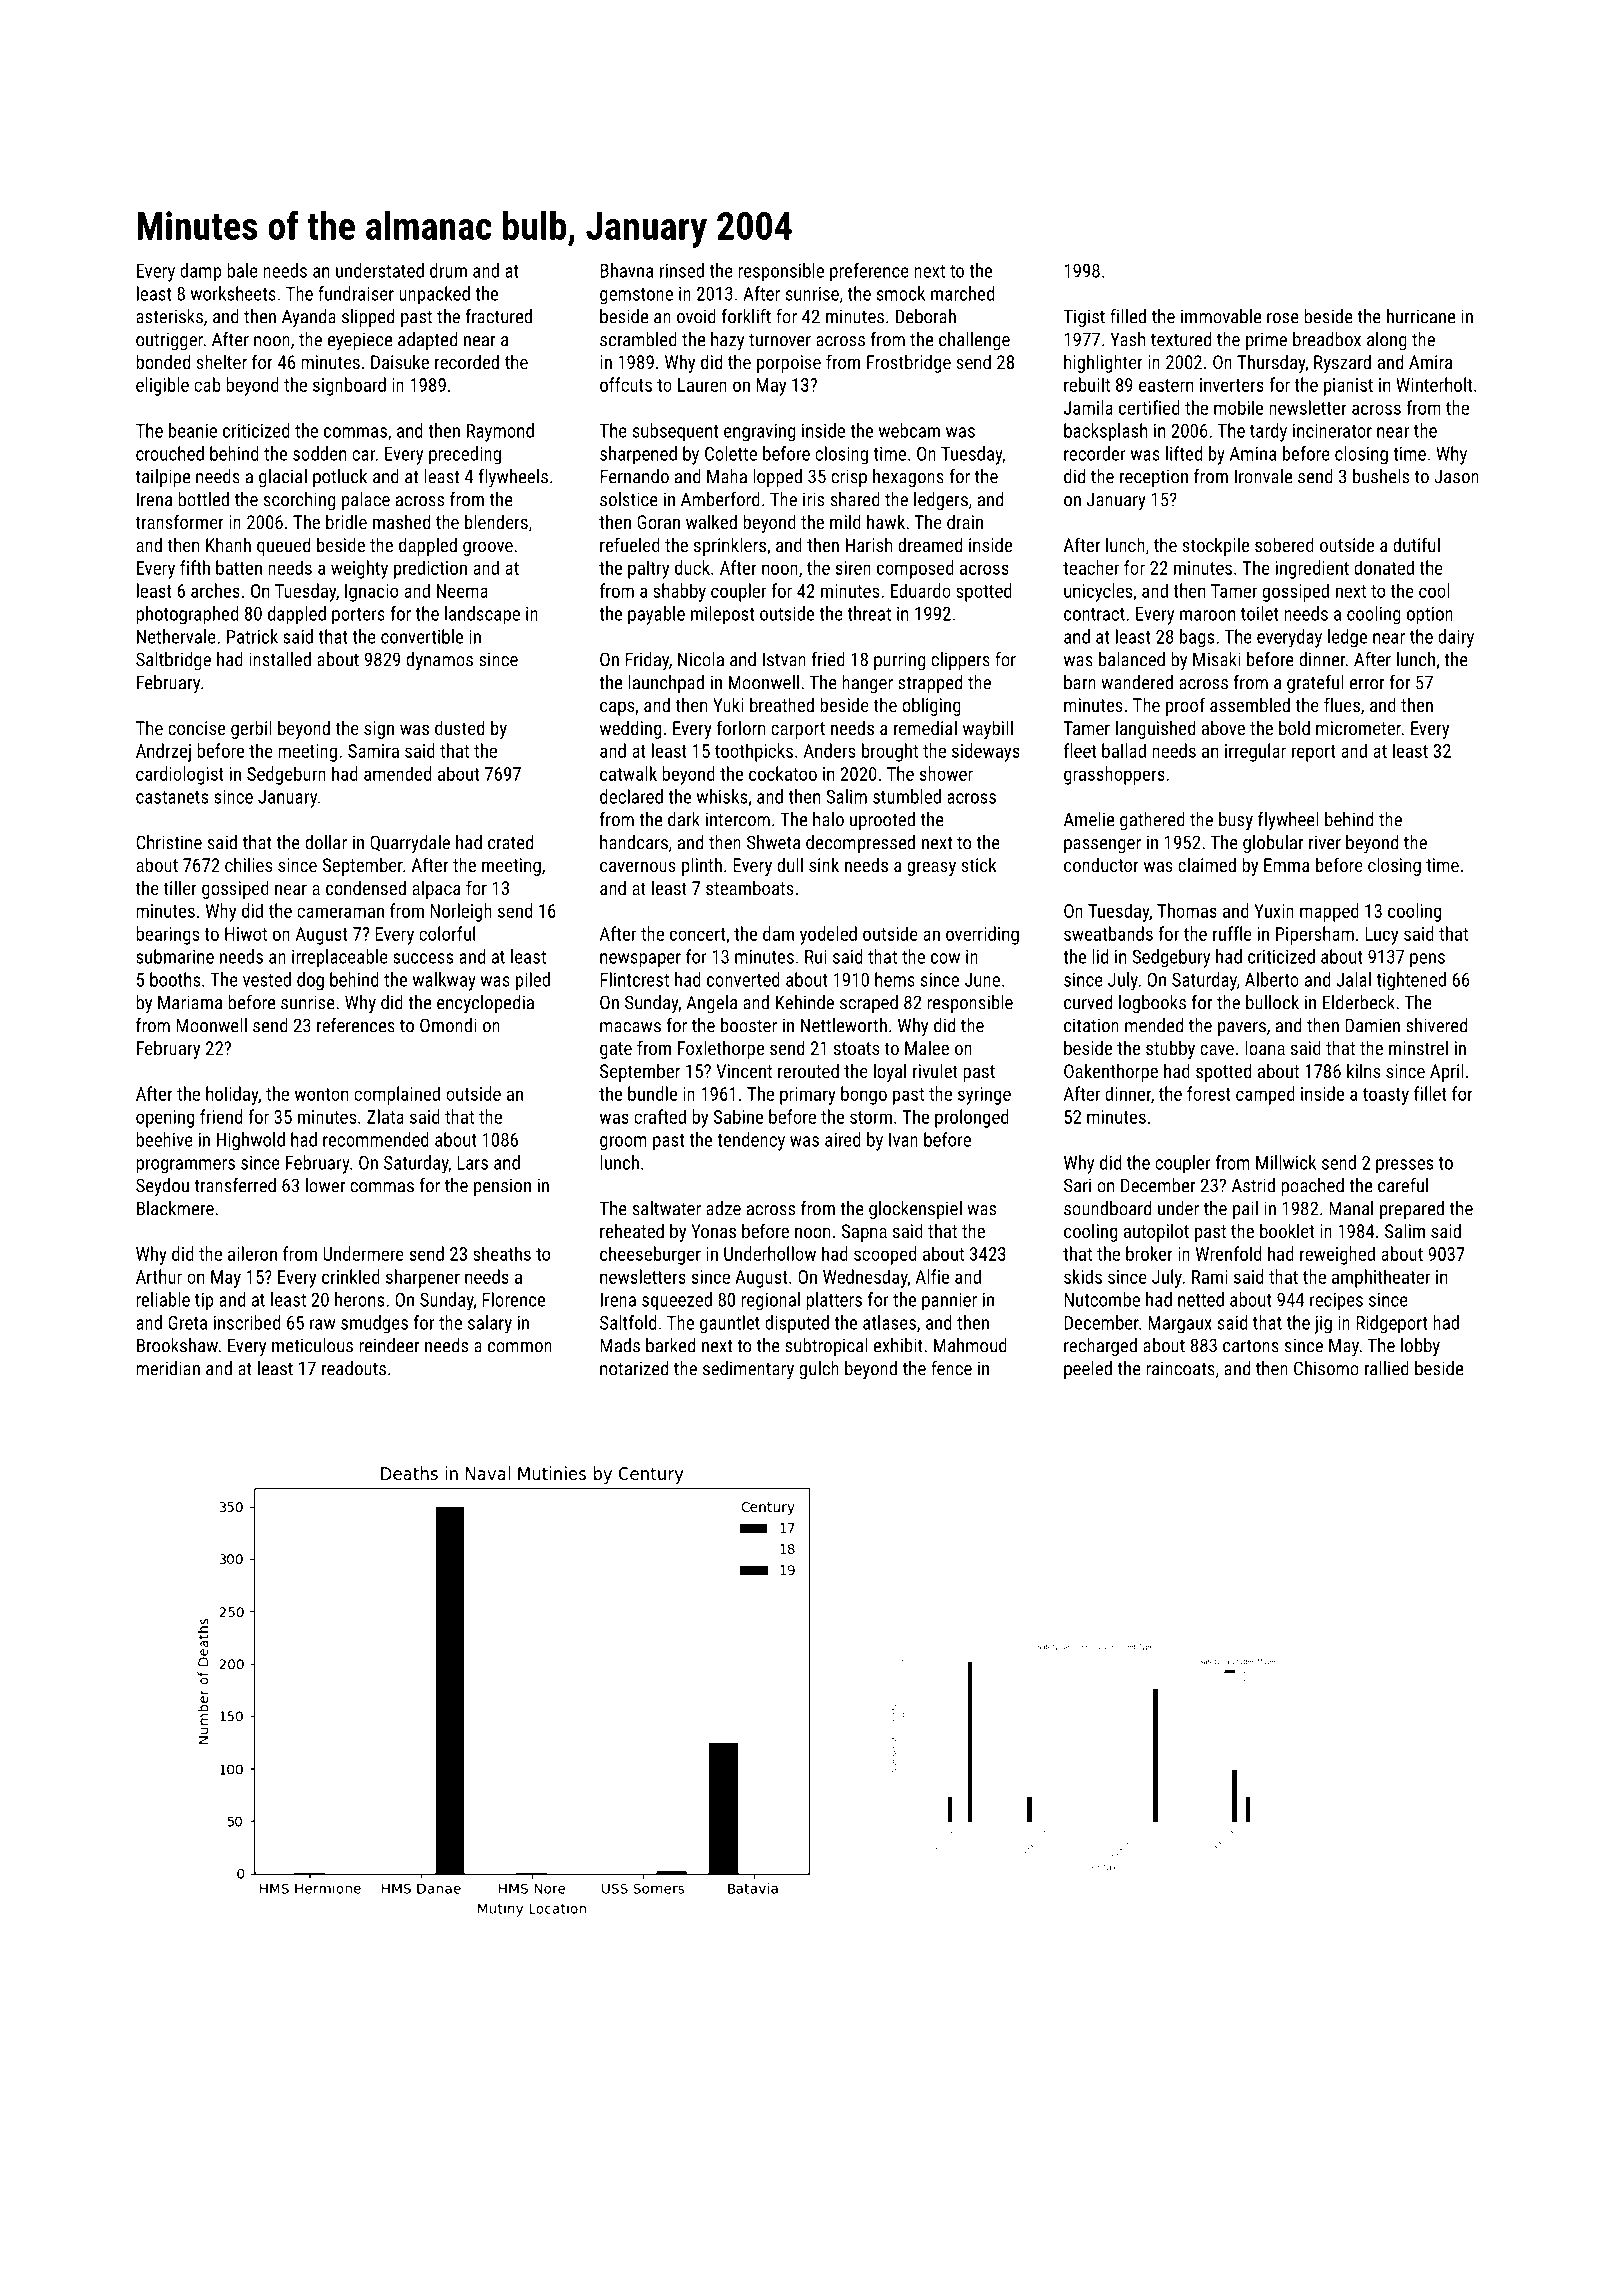 The height and width of the page is (2292, 1620). What do you see at coordinates (901, 293) in the page?
I see `smock` at bounding box center [901, 293].
